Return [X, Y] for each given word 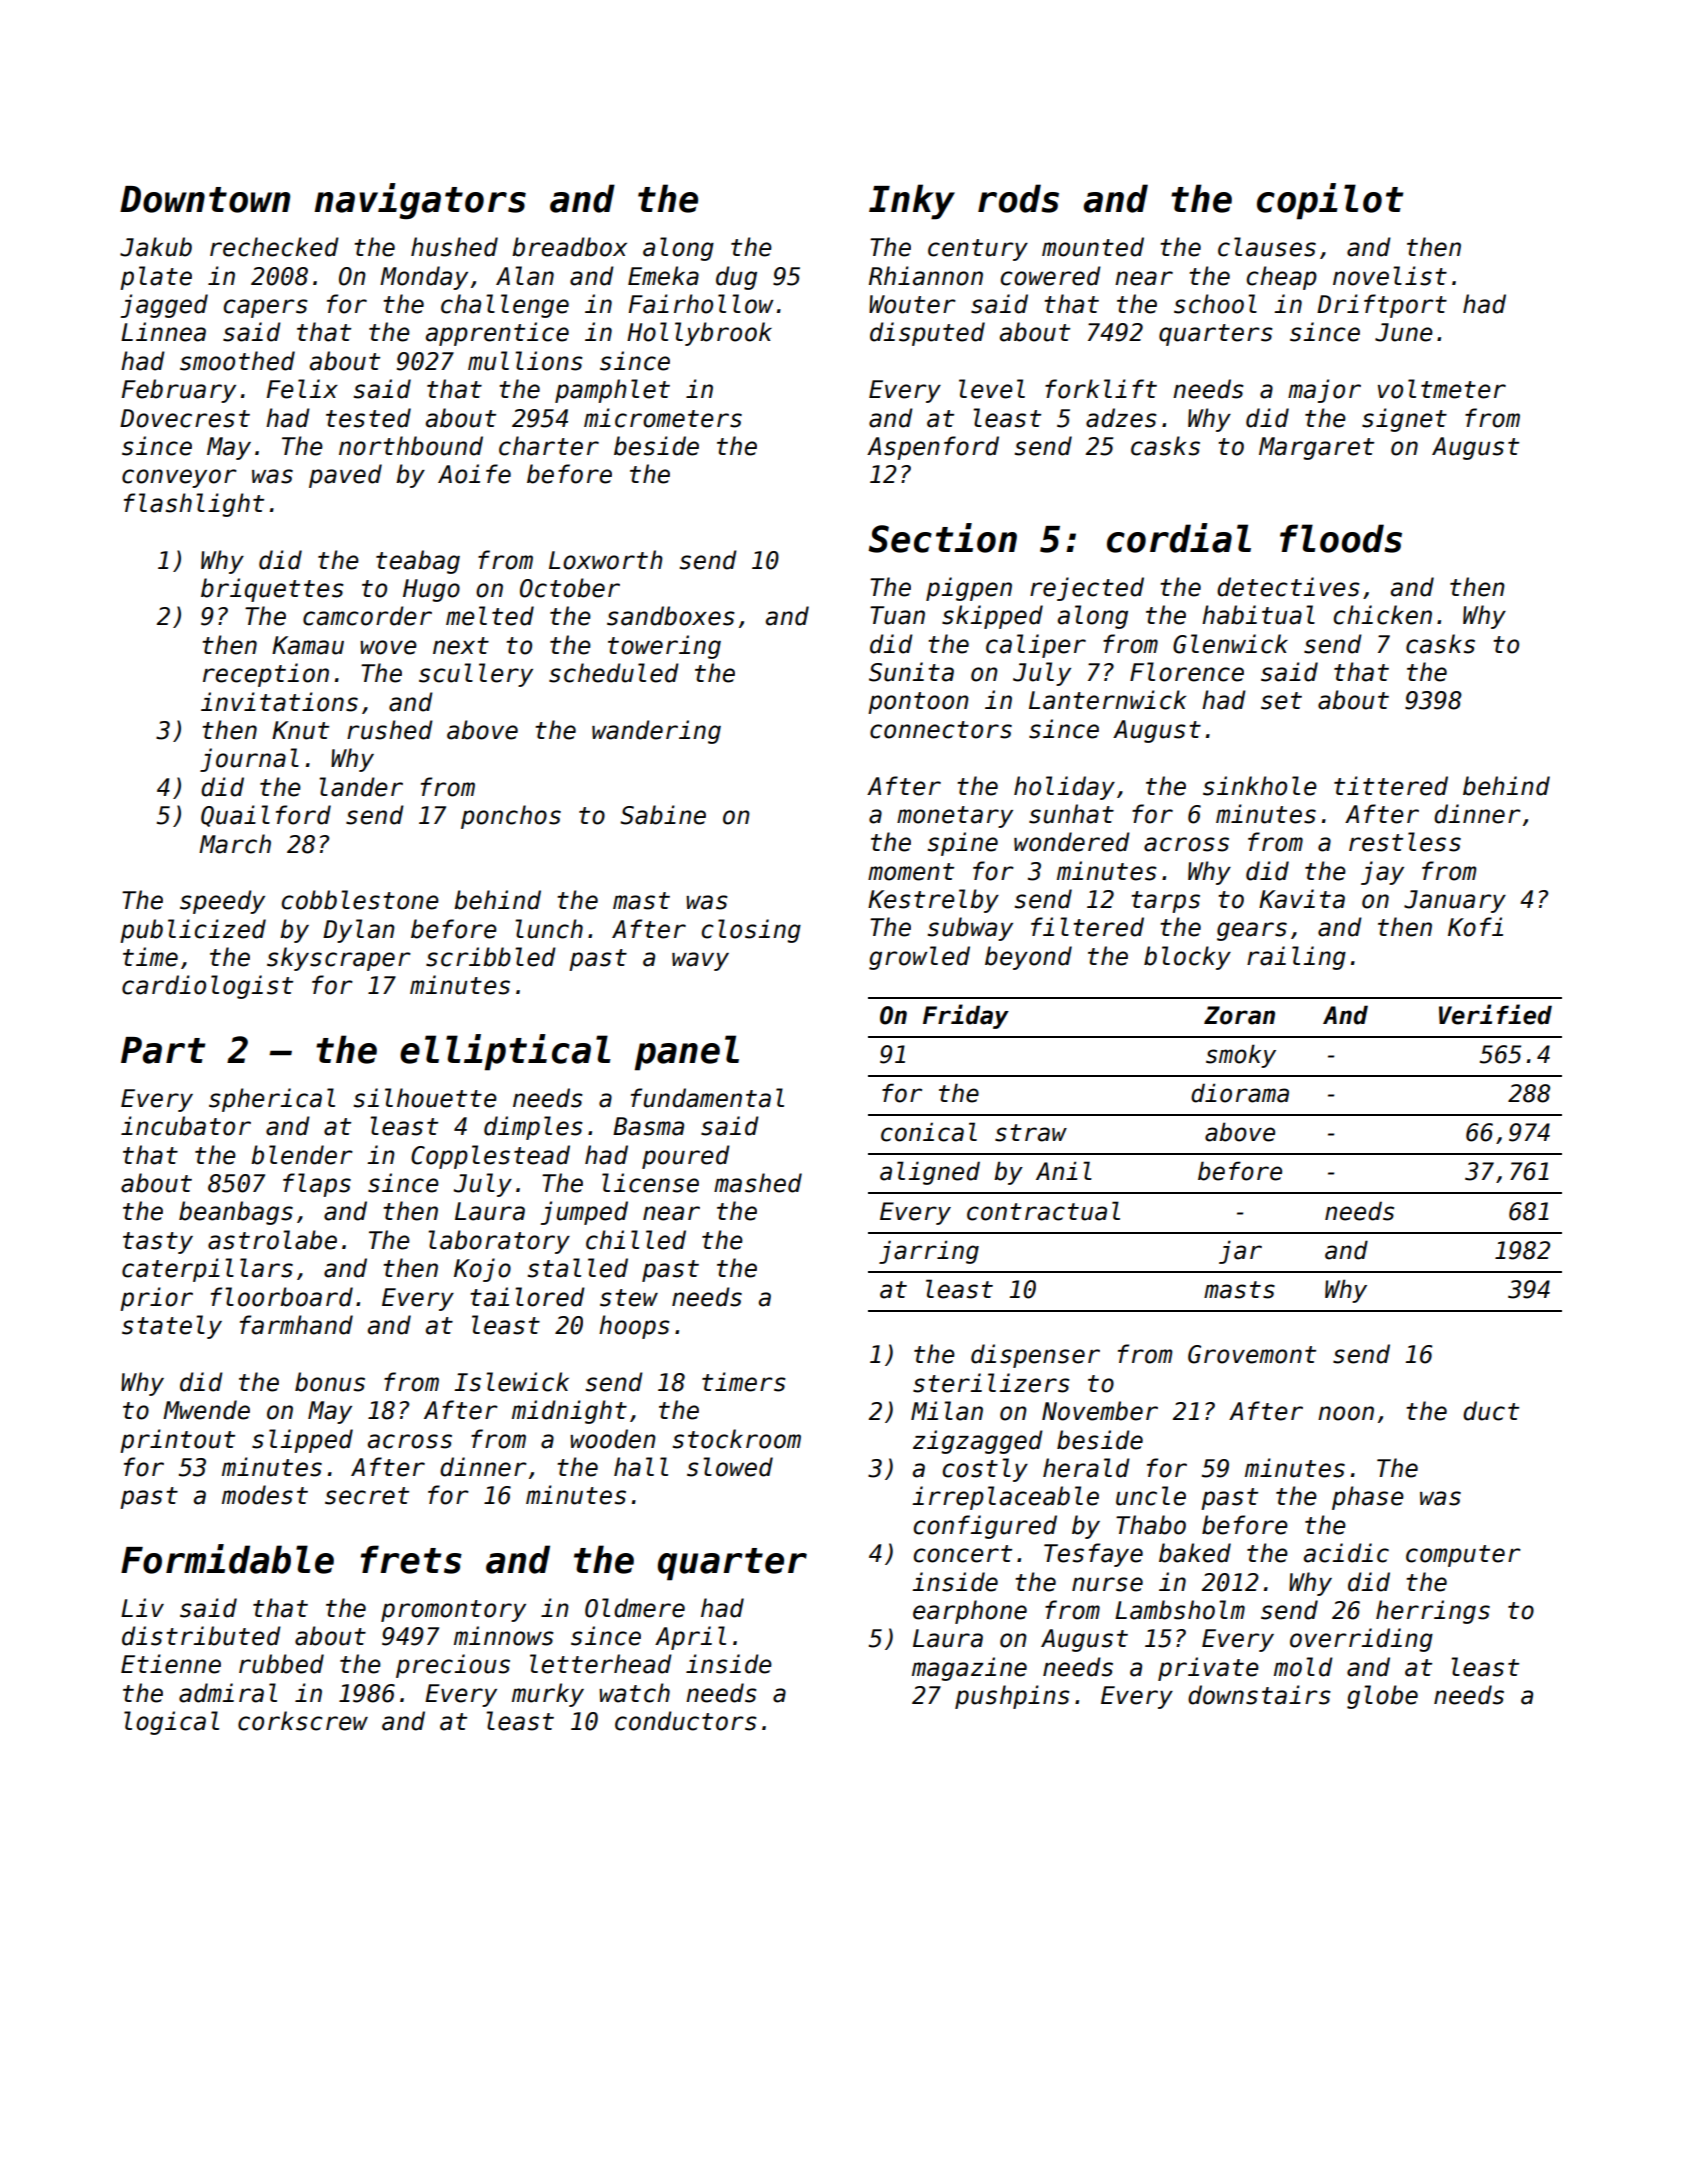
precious [453, 1666]
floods [1341, 538]
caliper [1036, 646]
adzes [1121, 418]
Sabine [663, 815]
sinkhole [1260, 786]
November [1100, 1411]
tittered [1391, 786]
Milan [947, 1411]
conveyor [179, 478]
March [235, 844]
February [179, 391]
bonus [330, 1382]
